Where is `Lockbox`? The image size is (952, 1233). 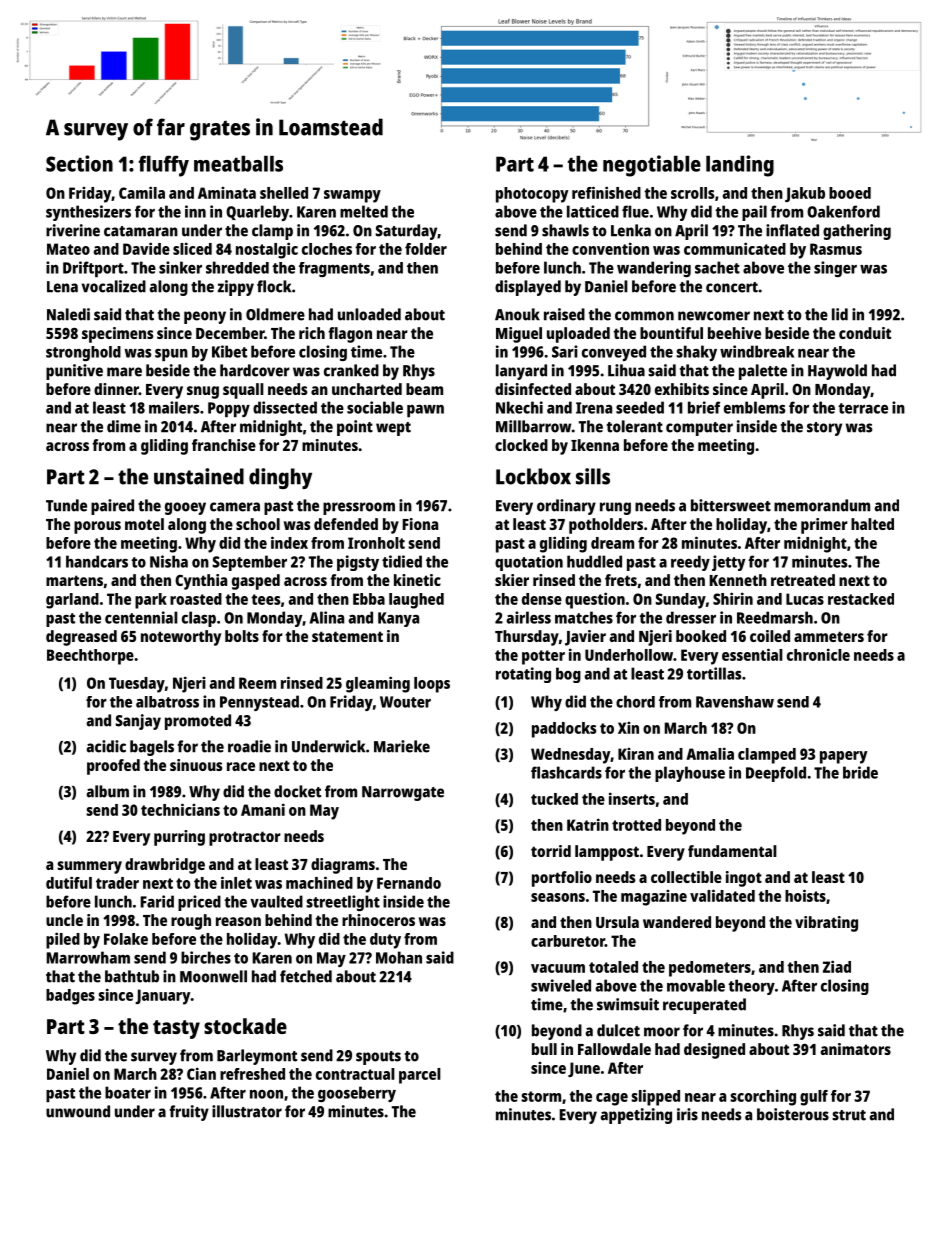
Lockbox is located at coordinates (533, 476).
